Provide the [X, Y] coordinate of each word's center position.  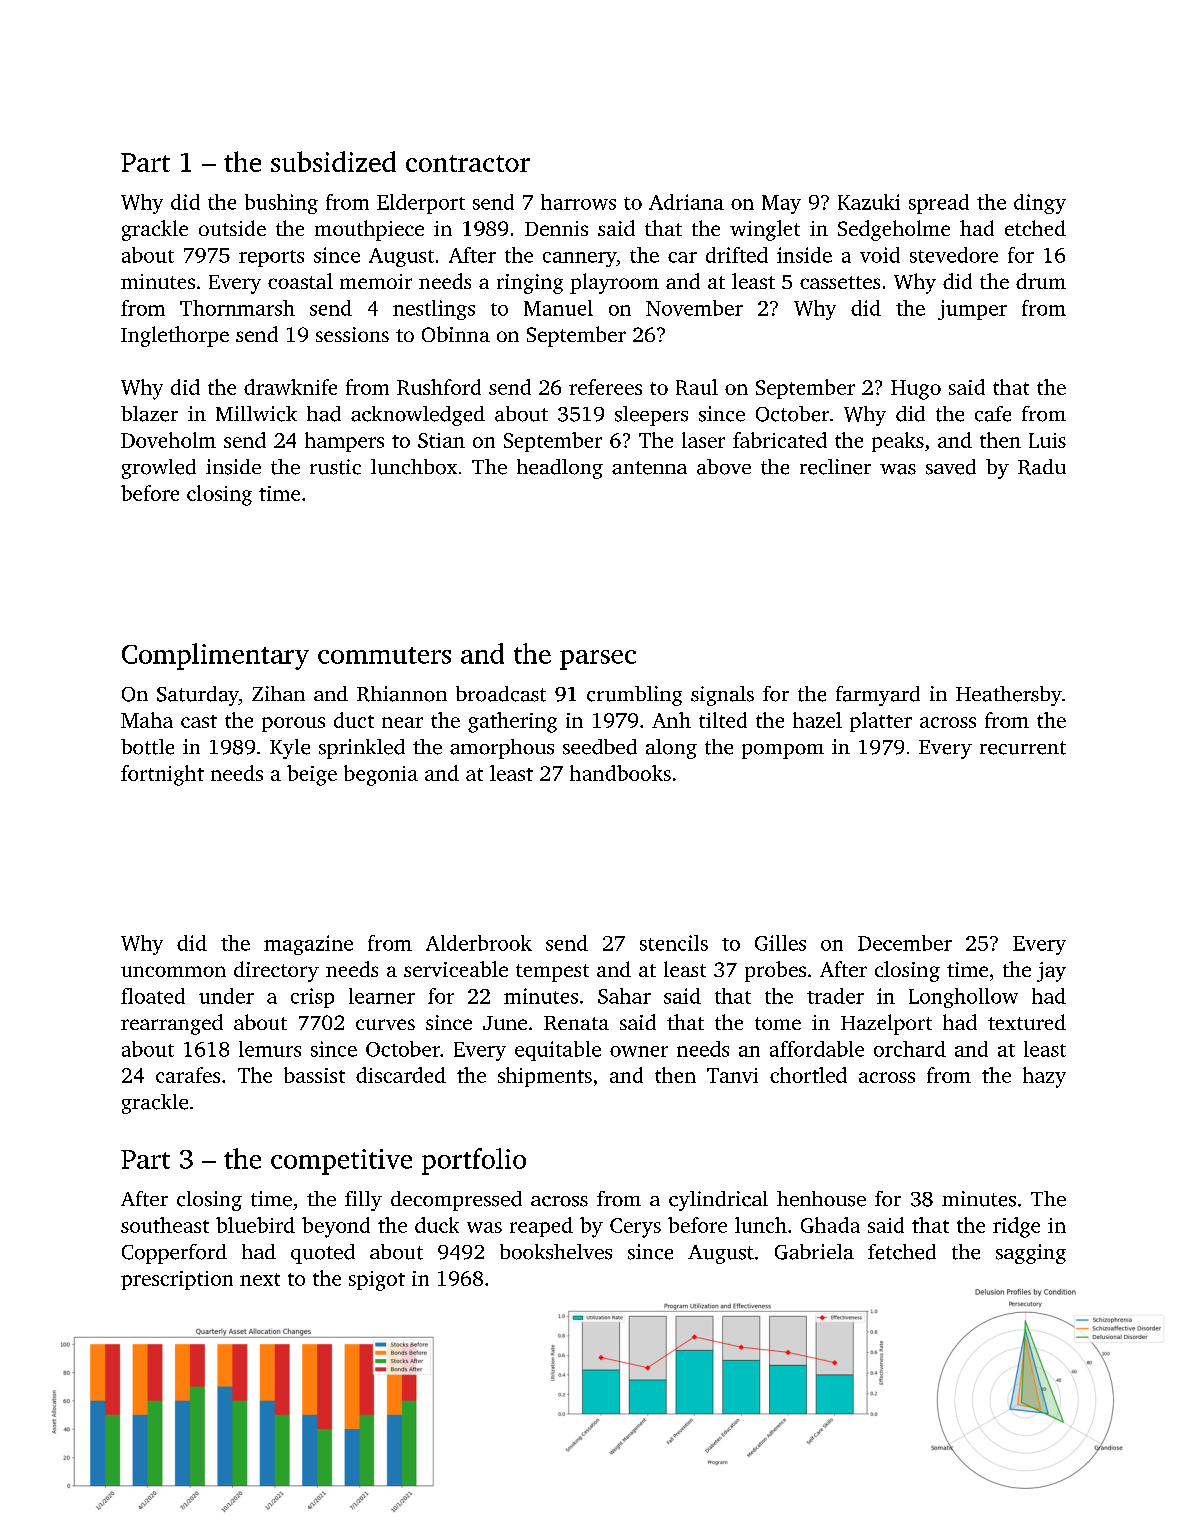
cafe [993, 414]
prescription [177, 1280]
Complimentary [215, 656]
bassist [314, 1075]
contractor [468, 163]
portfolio [474, 1161]
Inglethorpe [175, 336]
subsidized [333, 161]
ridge [1016, 1227]
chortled [808, 1075]
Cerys [635, 1228]
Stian [441, 440]
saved [951, 467]
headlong [560, 469]
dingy [1040, 204]
